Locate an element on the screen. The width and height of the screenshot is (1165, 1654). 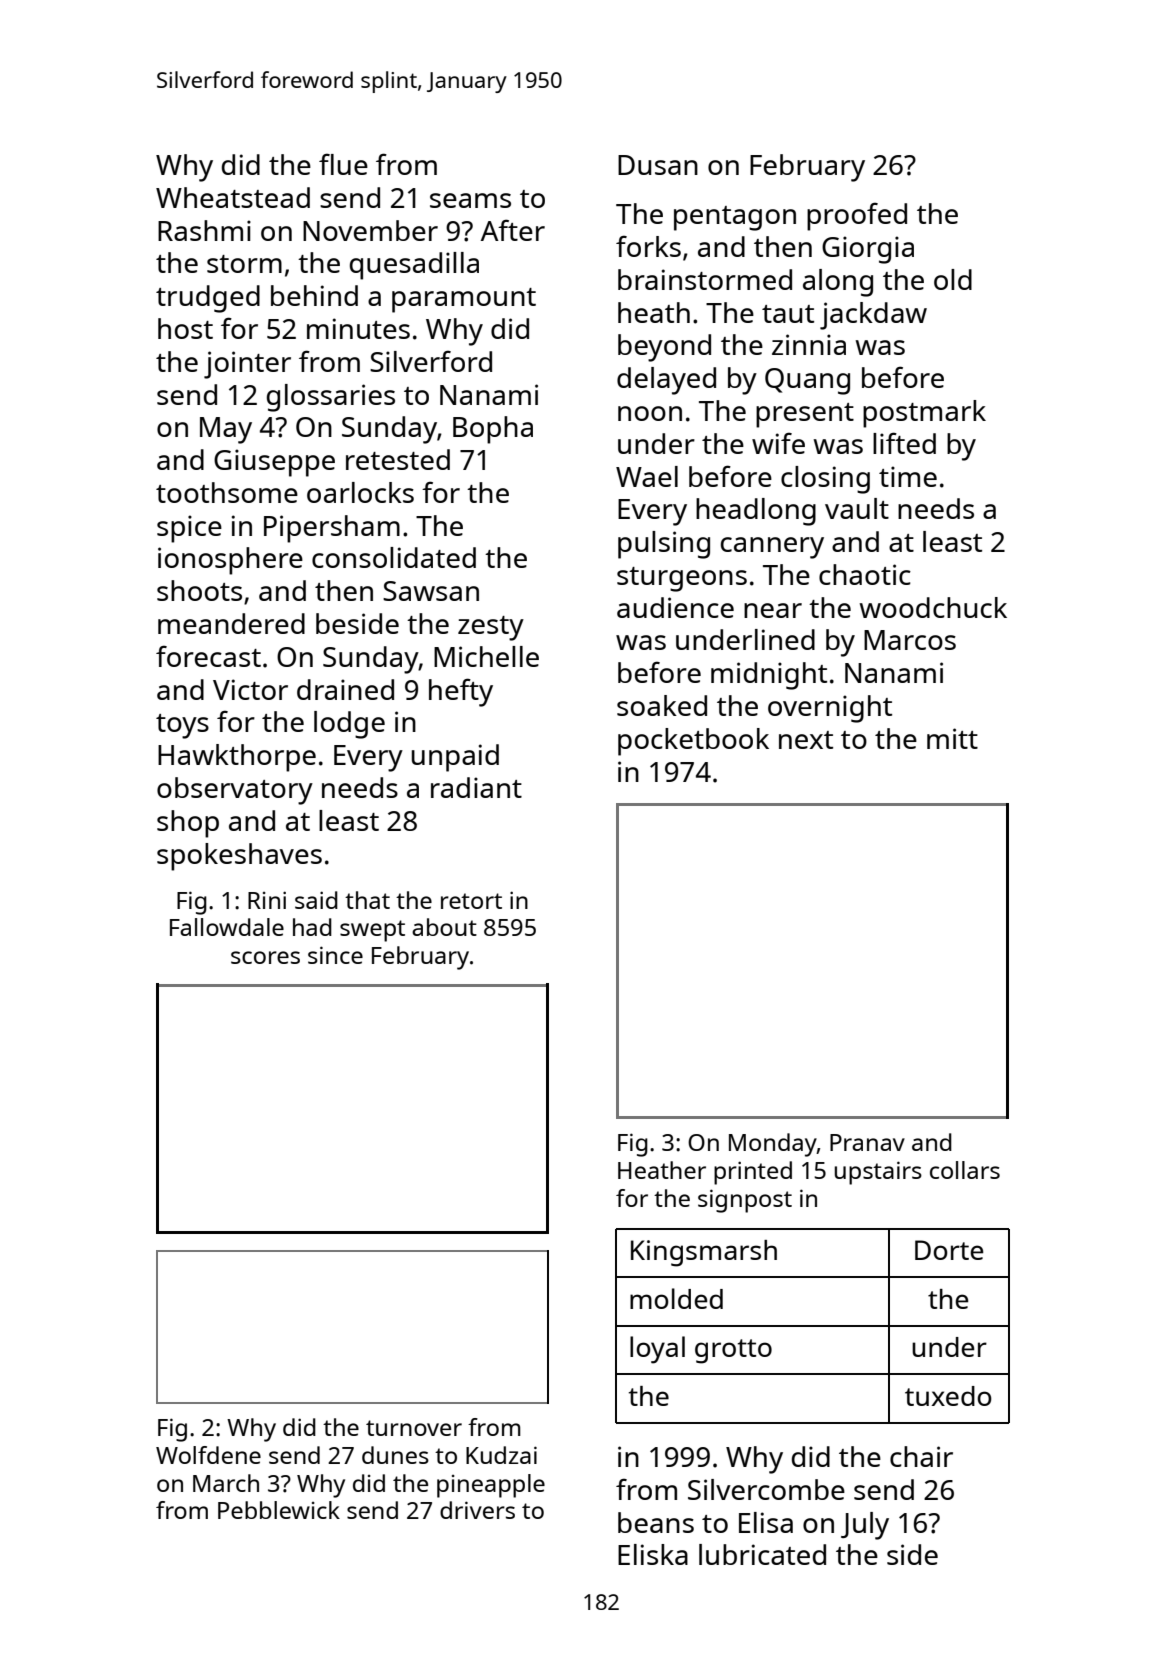
Pranav is located at coordinates (867, 1142).
